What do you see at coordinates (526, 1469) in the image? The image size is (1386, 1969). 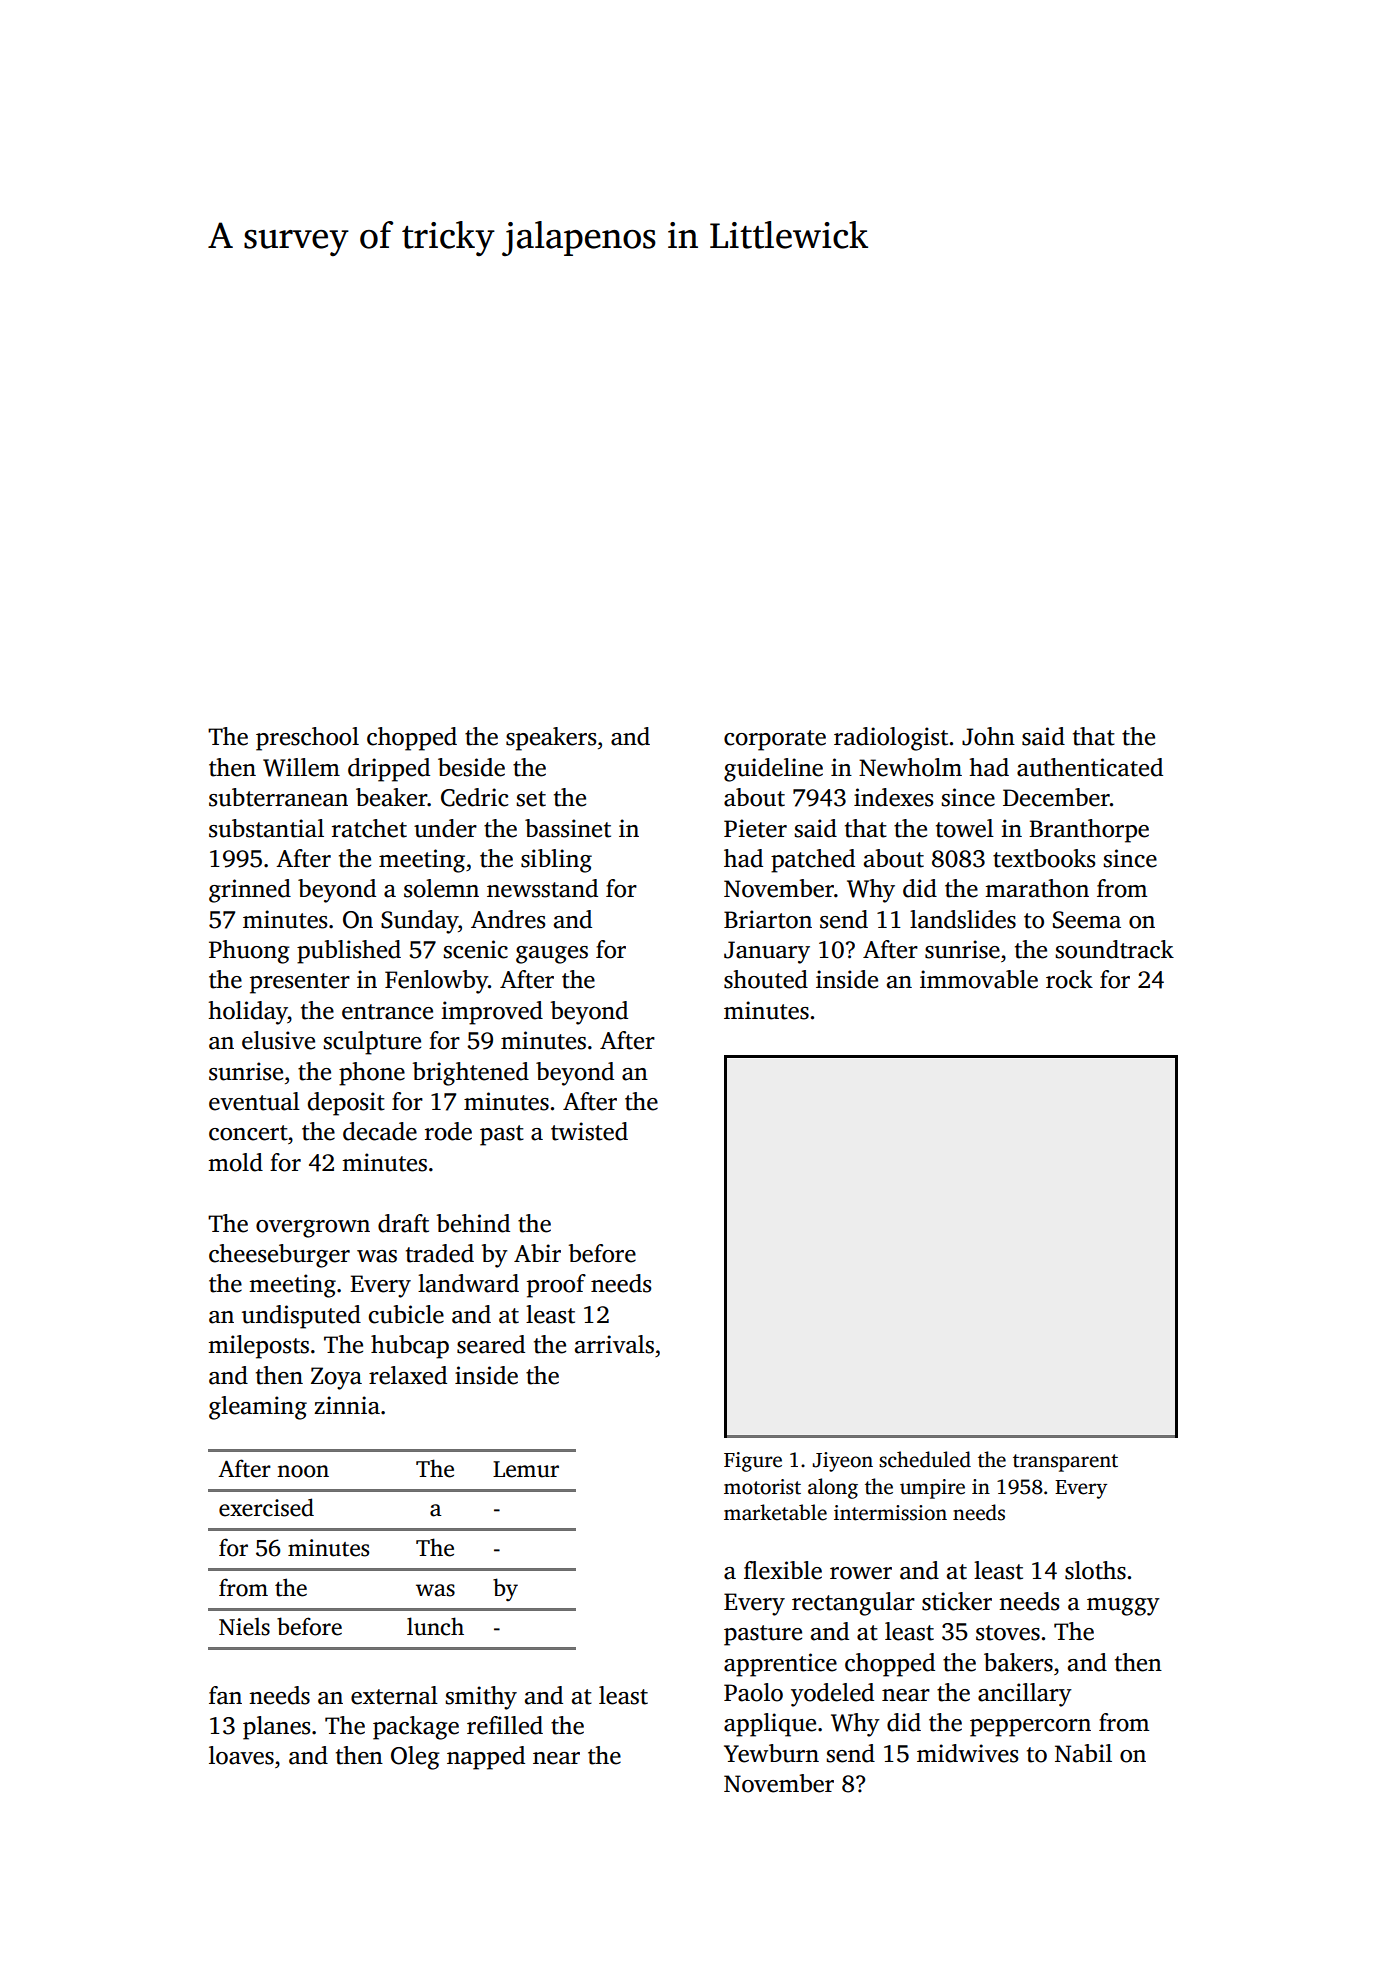 I see `Lemur` at bounding box center [526, 1469].
